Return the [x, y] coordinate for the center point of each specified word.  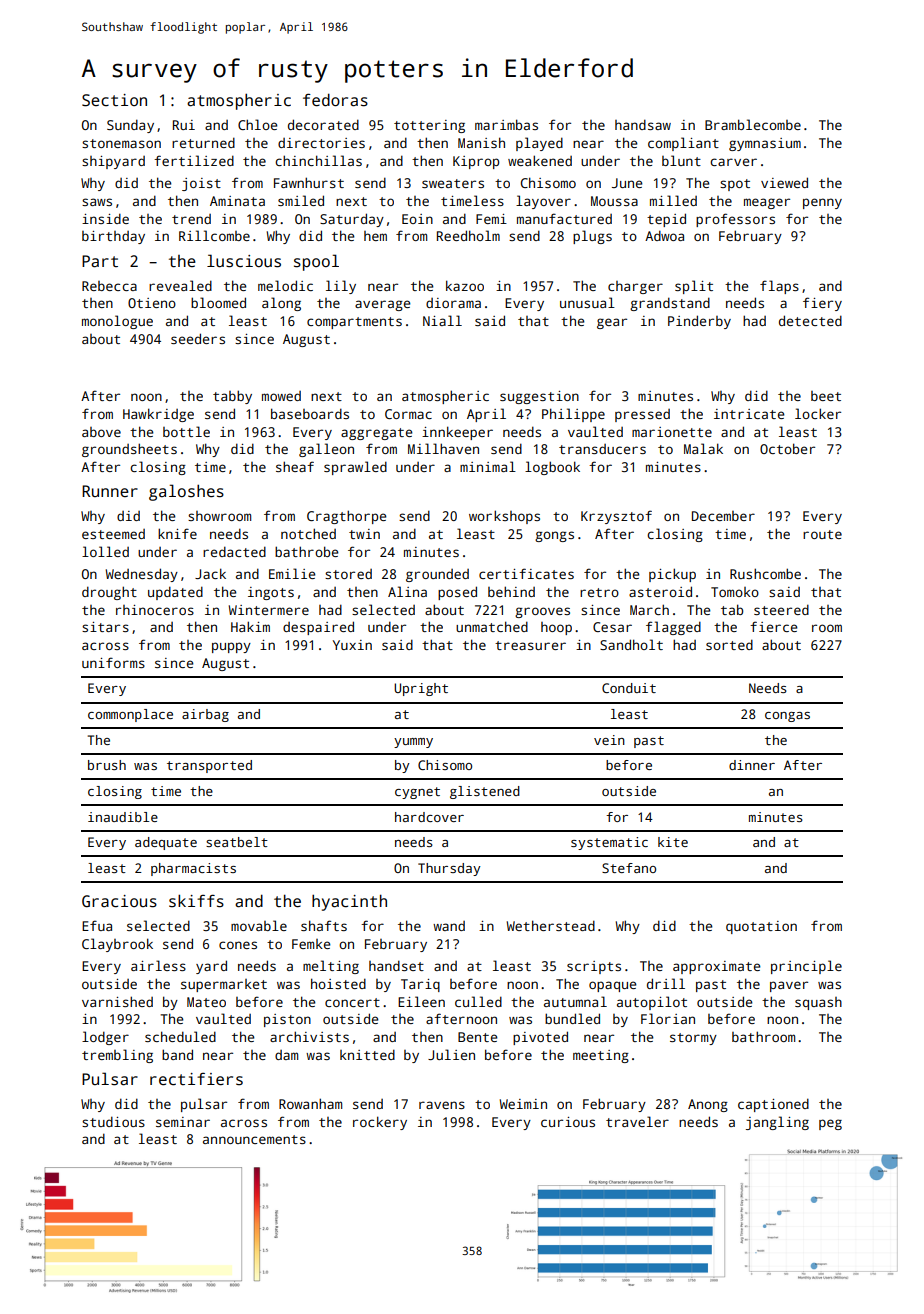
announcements [254, 1139]
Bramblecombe [753, 124]
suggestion [539, 397]
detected [810, 320]
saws [97, 202]
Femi [491, 219]
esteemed [113, 534]
